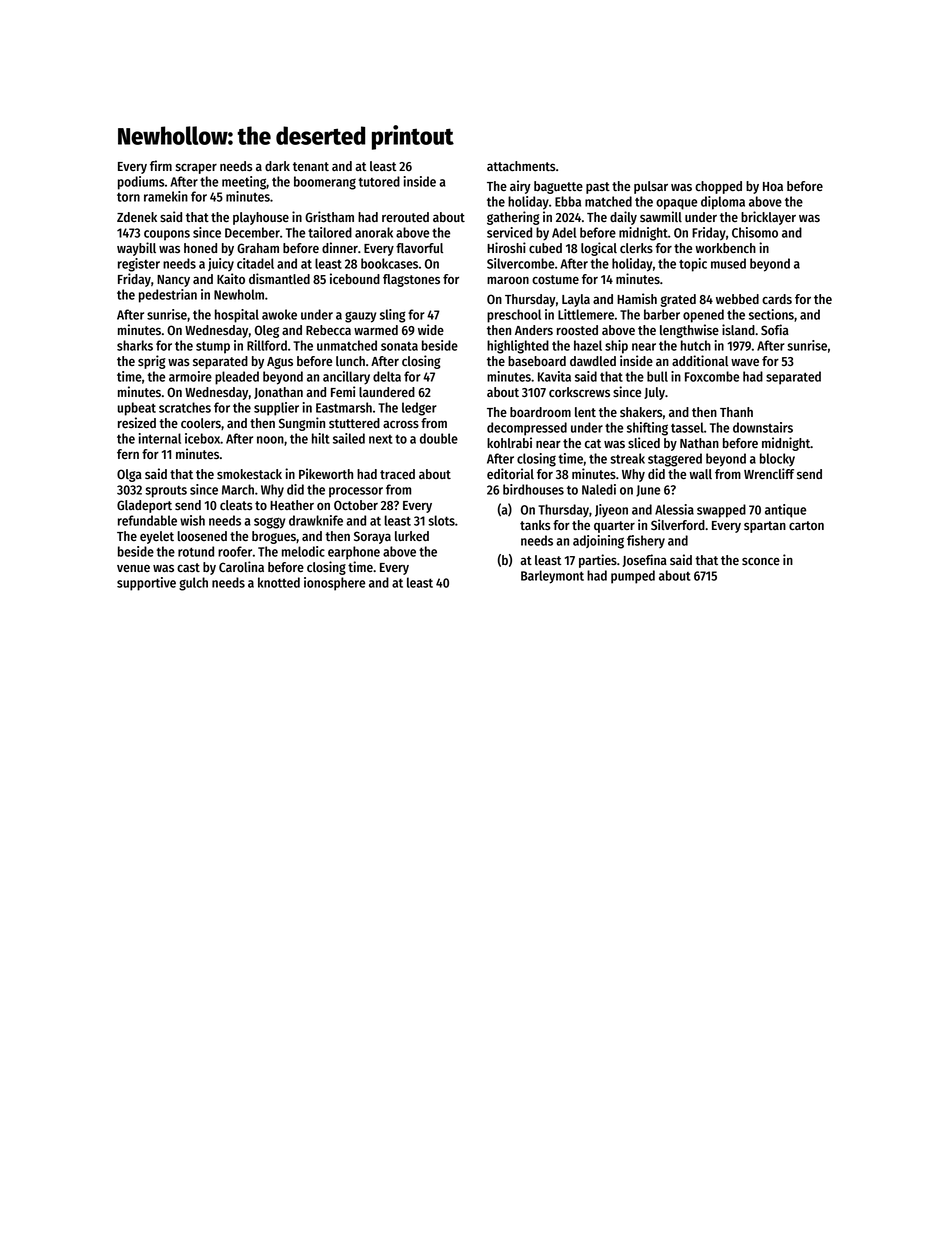  I want to click on hutch, so click(696, 345).
